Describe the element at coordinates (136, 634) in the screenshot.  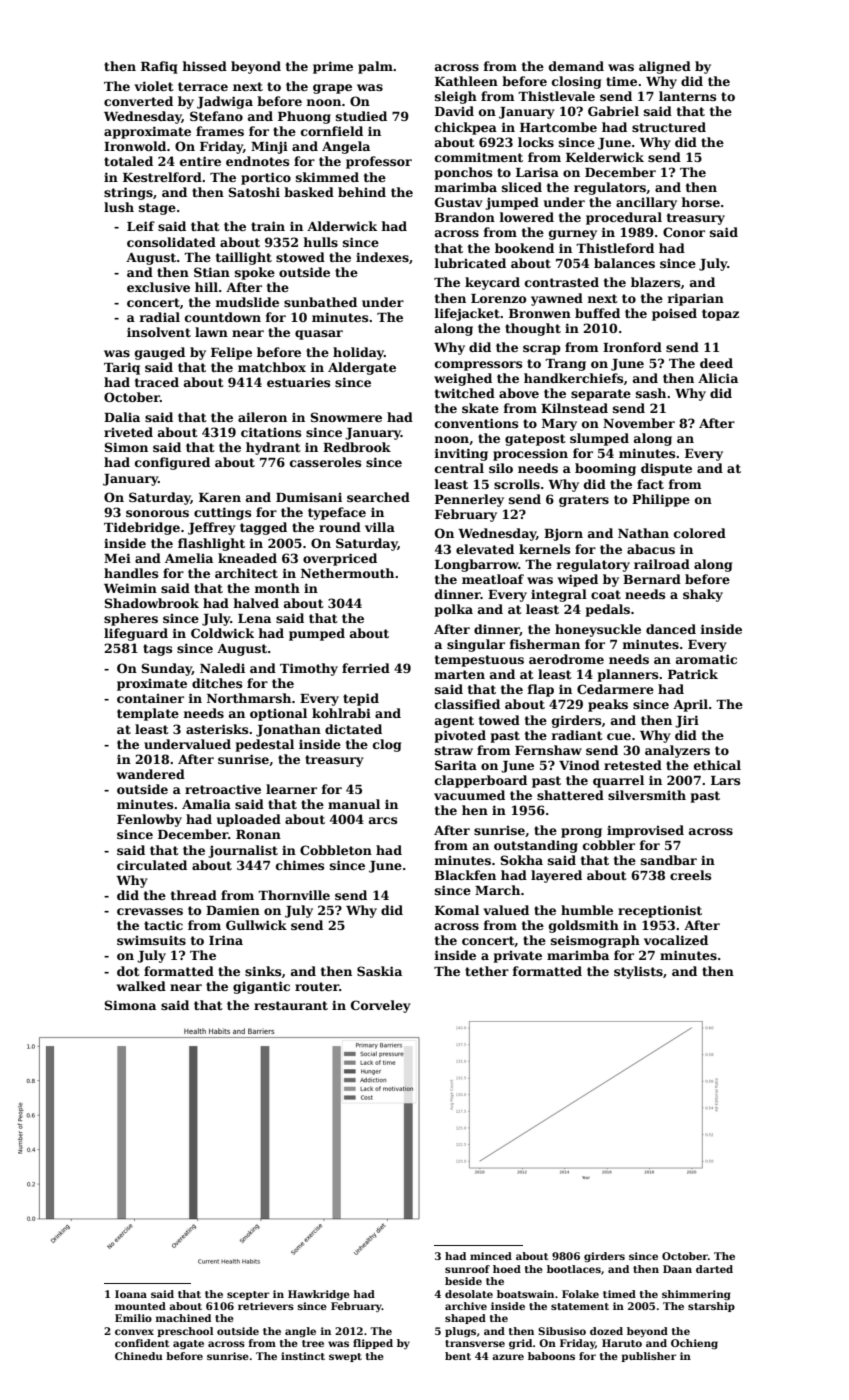
I see `lifeguard` at that location.
